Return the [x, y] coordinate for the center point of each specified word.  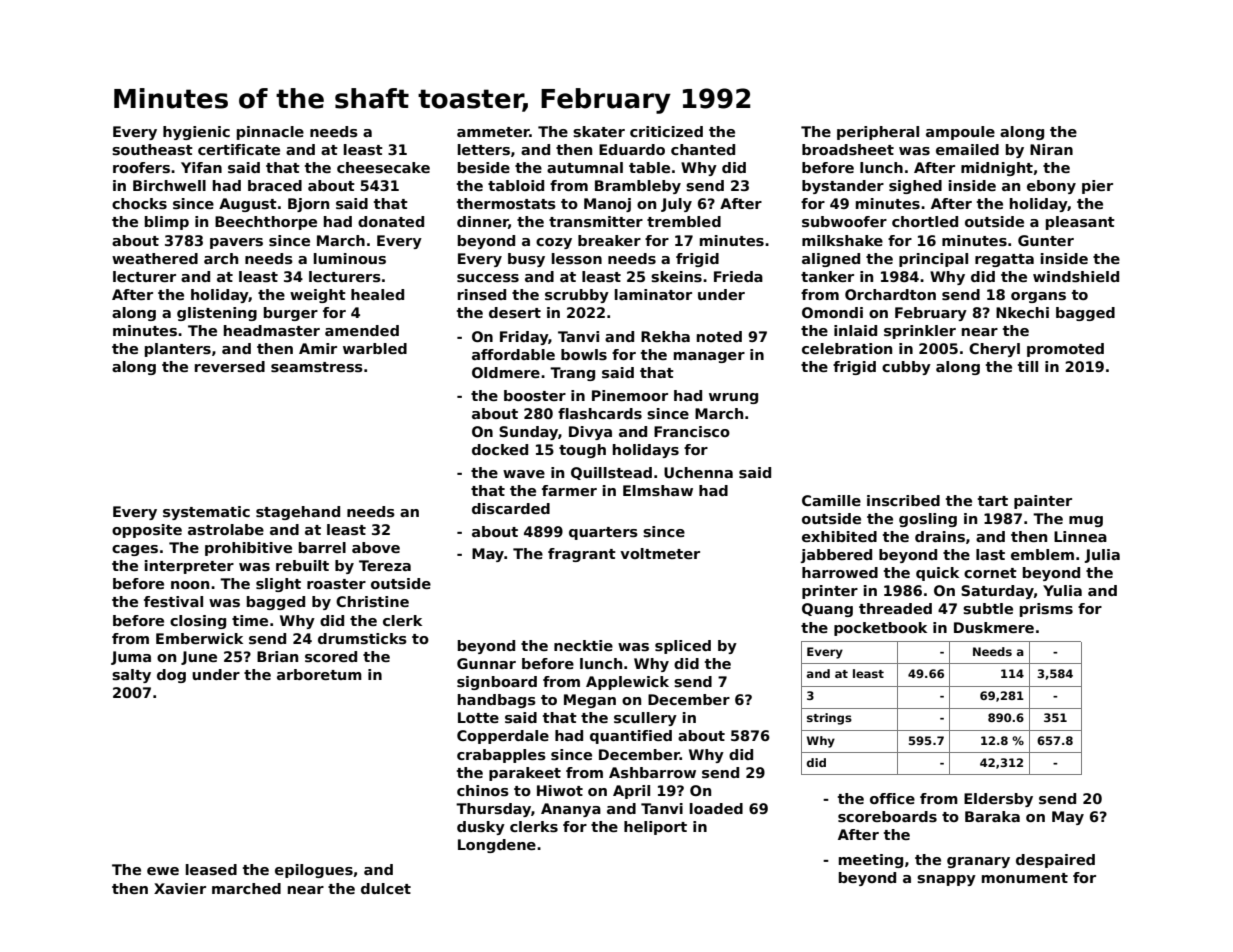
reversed [230, 366]
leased [211, 869]
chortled [925, 221]
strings [829, 719]
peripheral [878, 133]
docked [500, 449]
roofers [141, 167]
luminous [350, 258]
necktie [583, 645]
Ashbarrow [652, 772]
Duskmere [994, 627]
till [1028, 366]
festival [173, 601]
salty [131, 676]
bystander [843, 187]
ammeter [493, 132]
